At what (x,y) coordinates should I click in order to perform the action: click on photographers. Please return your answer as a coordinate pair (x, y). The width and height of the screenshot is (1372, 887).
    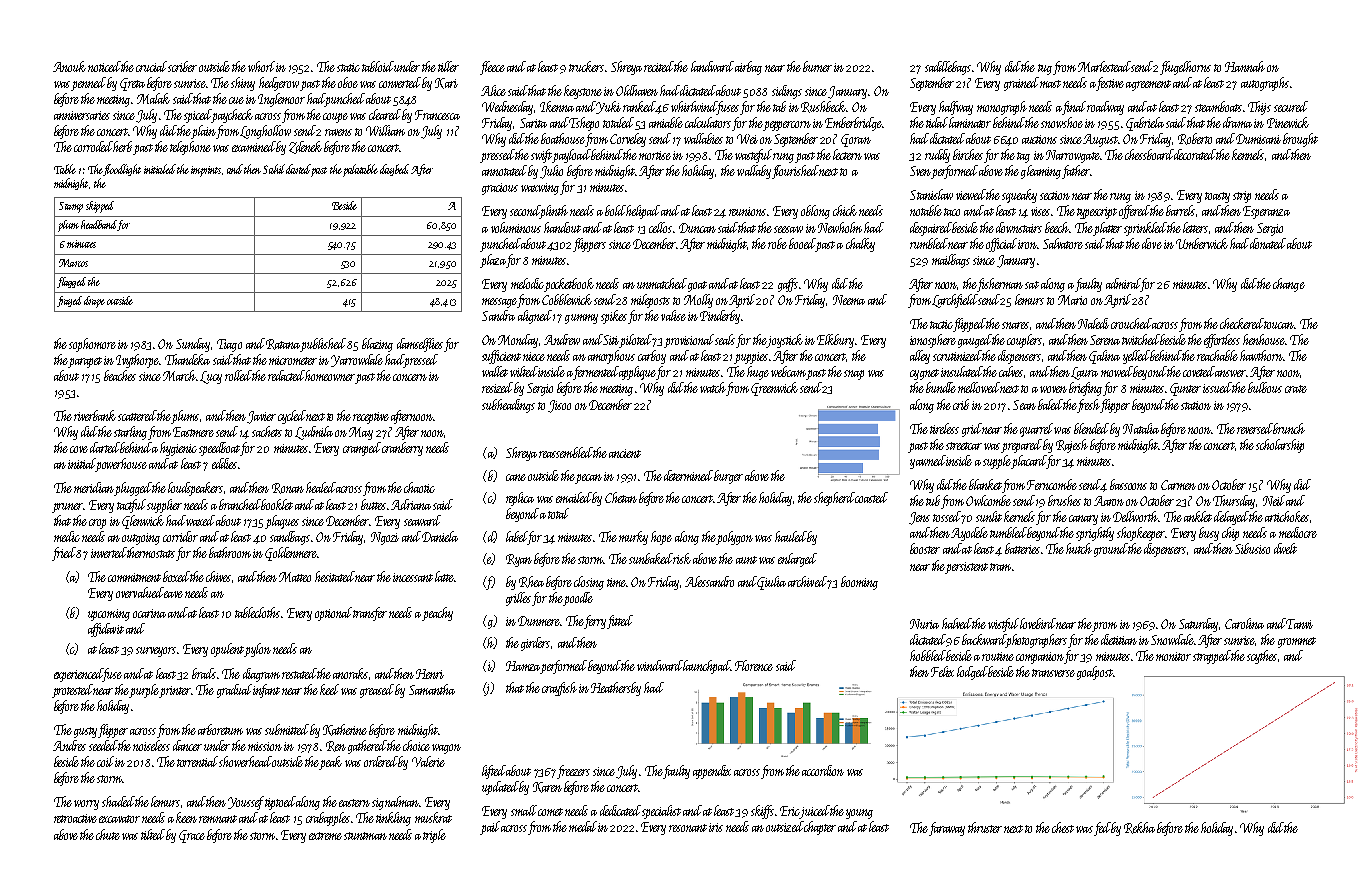
    Looking at the image, I should click on (1036, 641).
